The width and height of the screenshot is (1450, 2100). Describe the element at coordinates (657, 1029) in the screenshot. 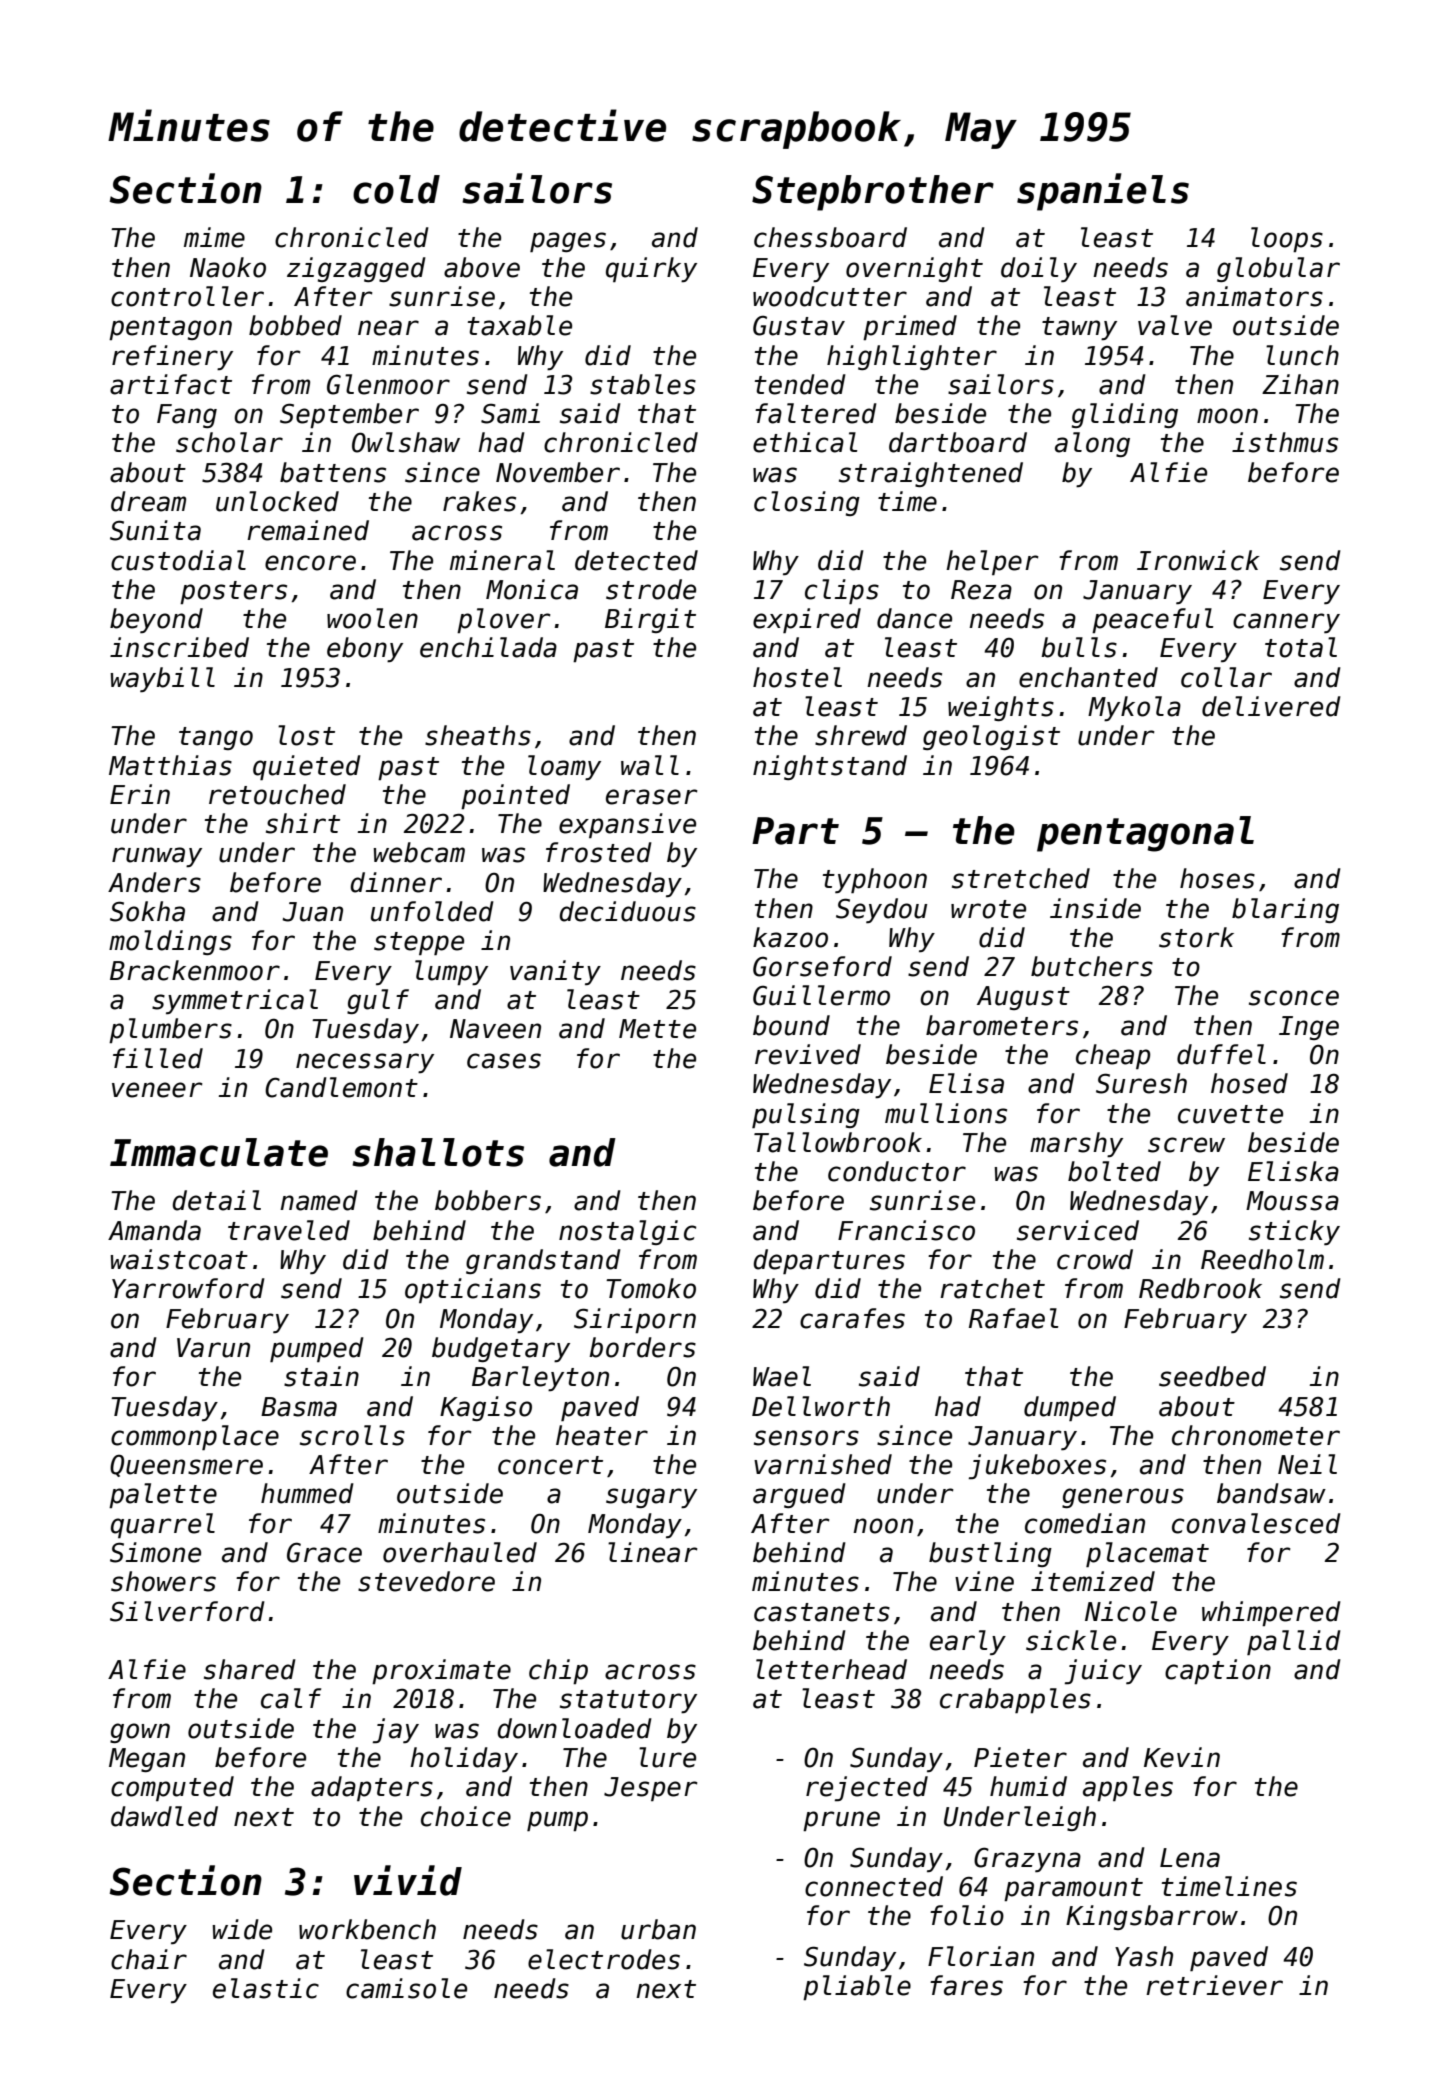

I see `Mette` at that location.
